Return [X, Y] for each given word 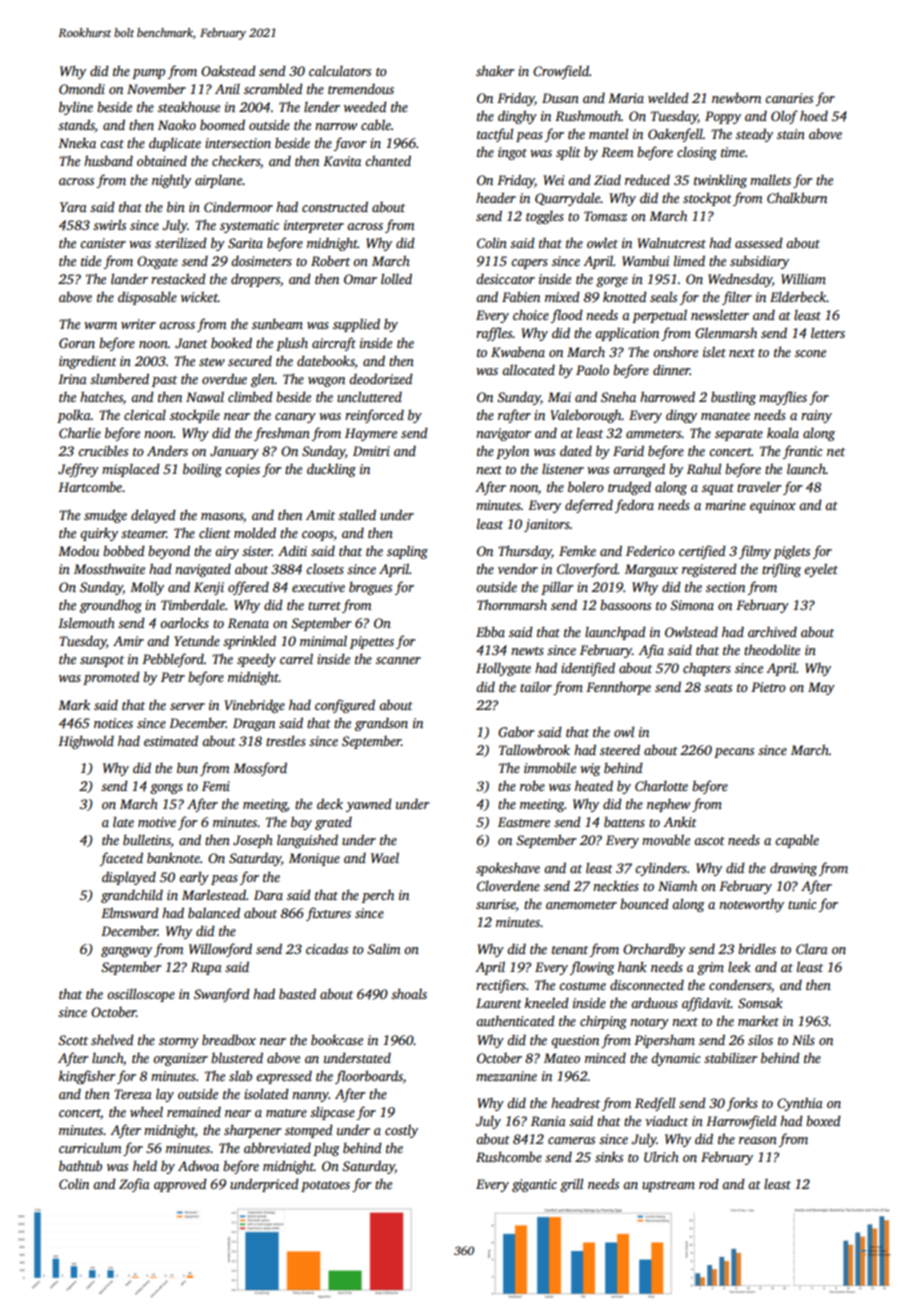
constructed [335, 206]
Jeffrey [78, 470]
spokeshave [508, 869]
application [627, 334]
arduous [654, 1002]
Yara [73, 207]
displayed [129, 878]
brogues [370, 588]
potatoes [325, 1186]
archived [772, 632]
